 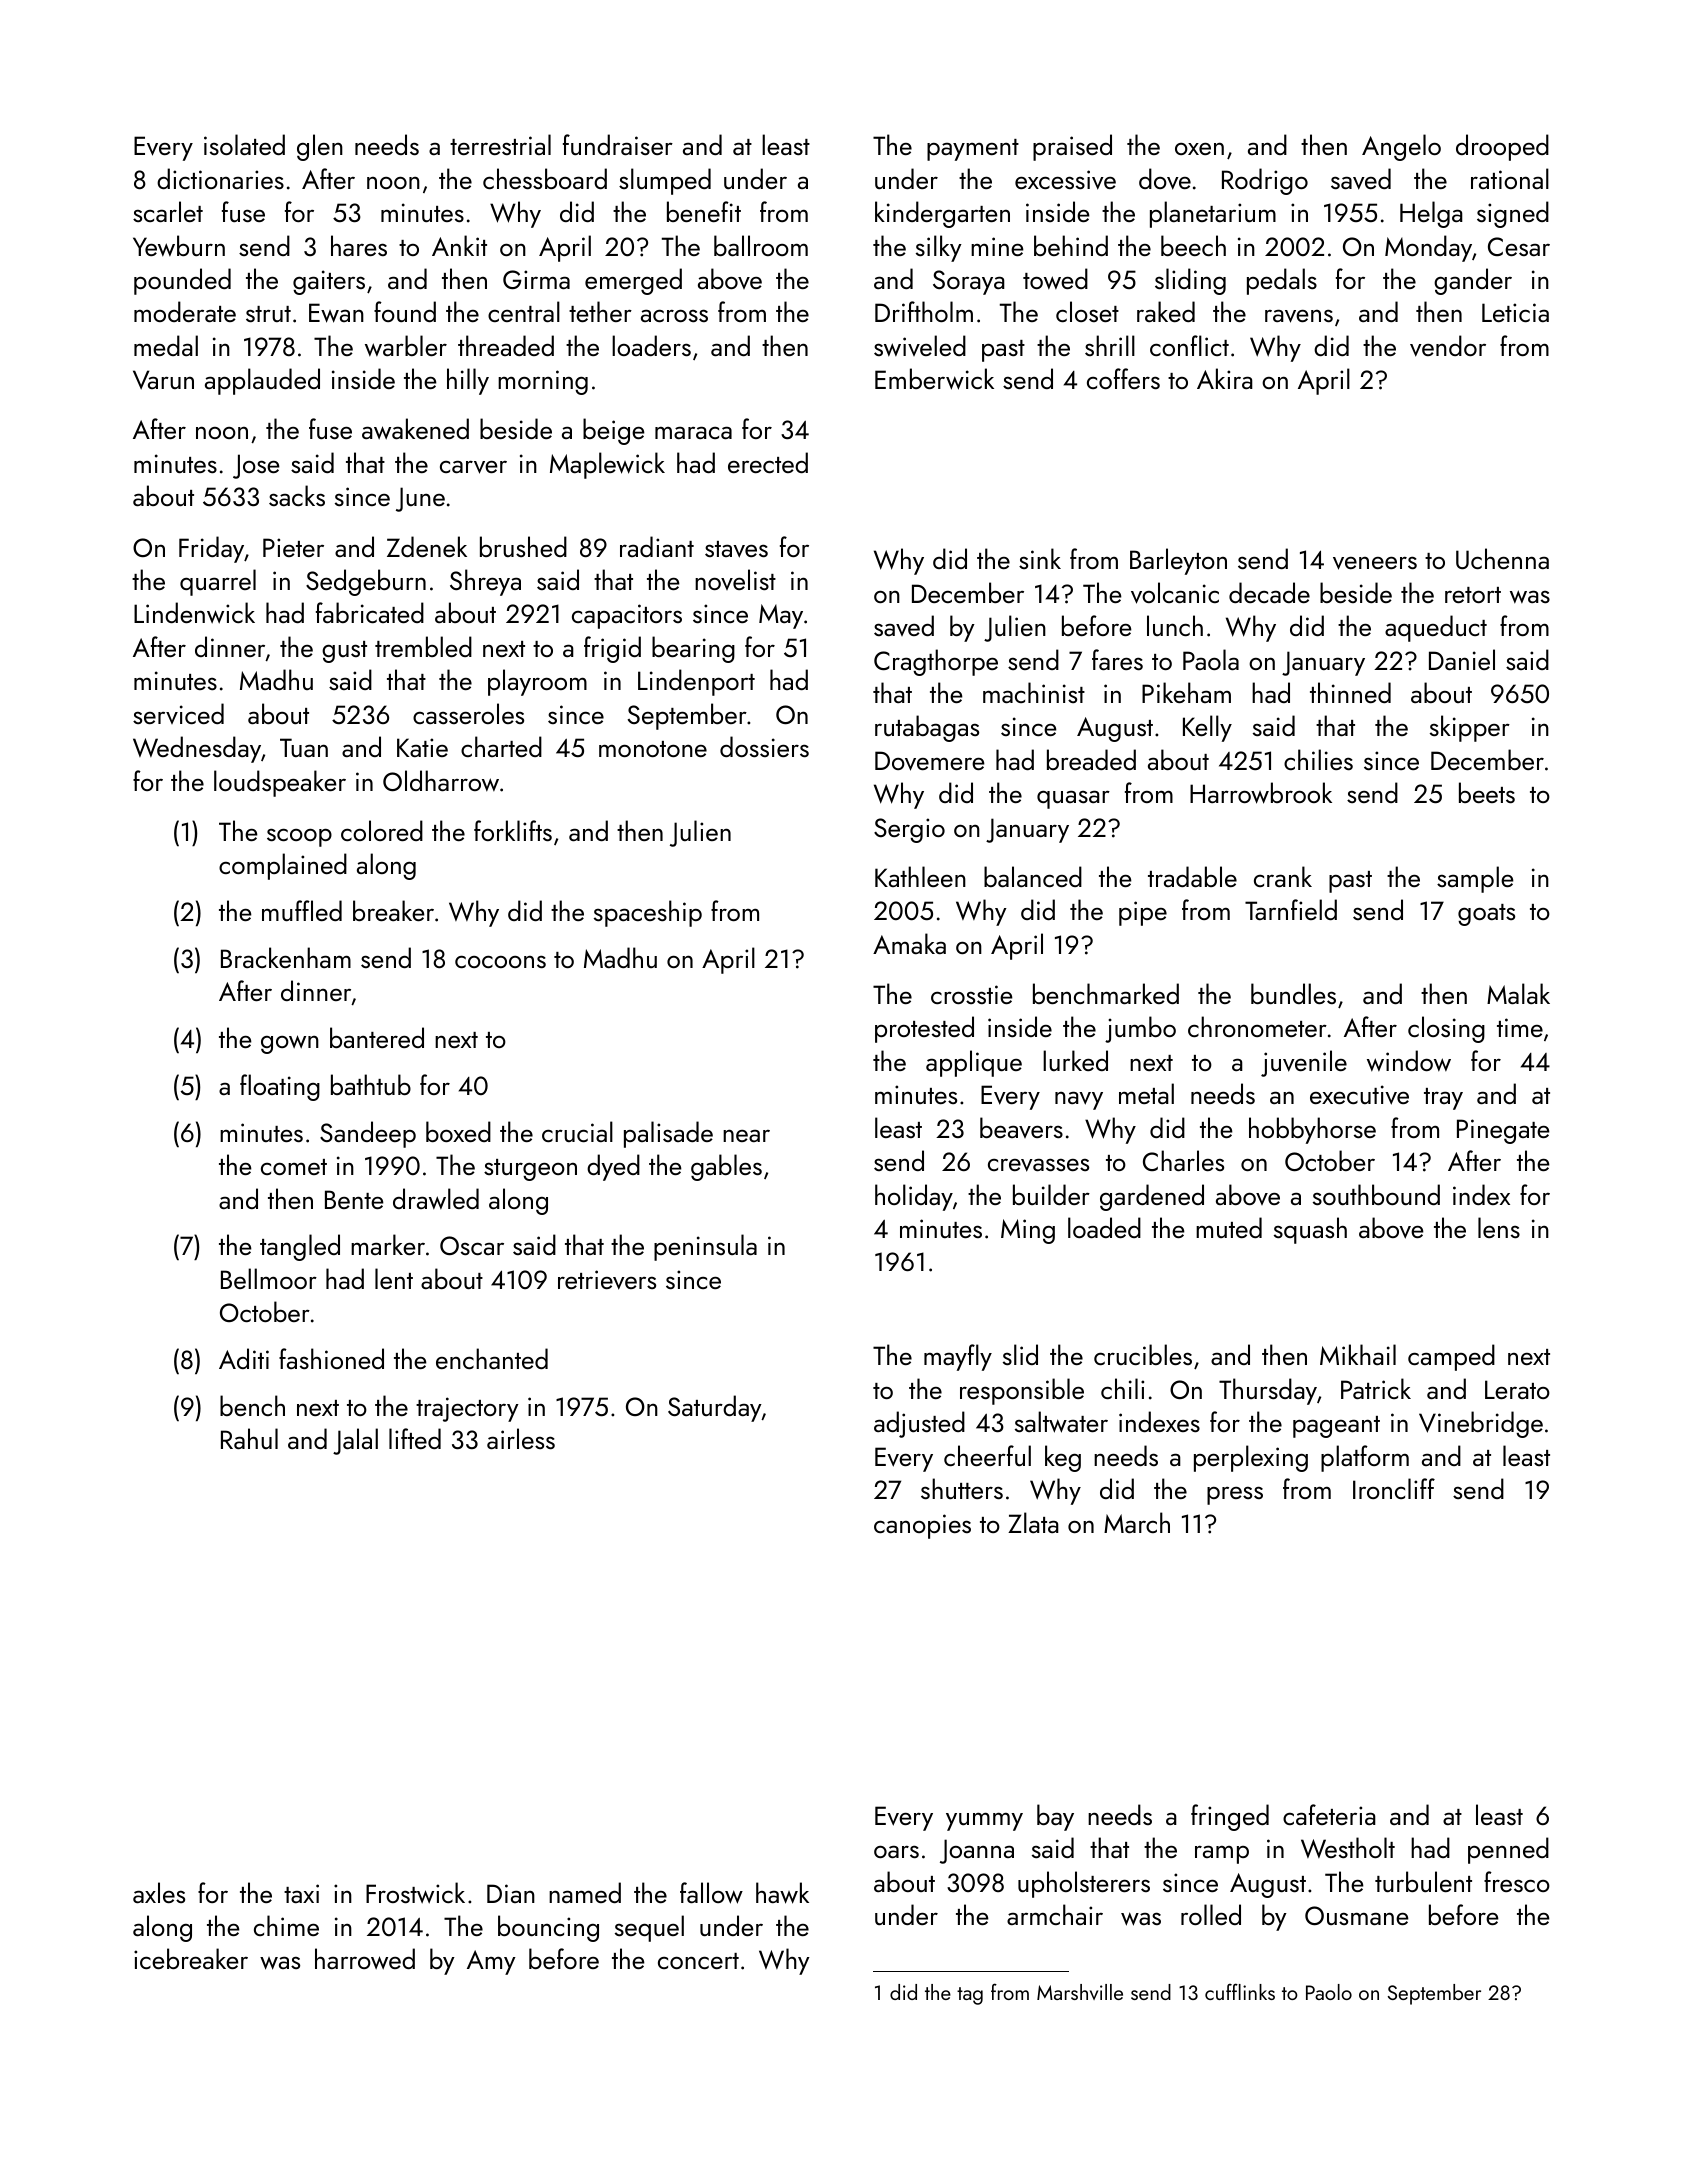 What do you see at coordinates (301, 1893) in the screenshot?
I see `taxi` at bounding box center [301, 1893].
